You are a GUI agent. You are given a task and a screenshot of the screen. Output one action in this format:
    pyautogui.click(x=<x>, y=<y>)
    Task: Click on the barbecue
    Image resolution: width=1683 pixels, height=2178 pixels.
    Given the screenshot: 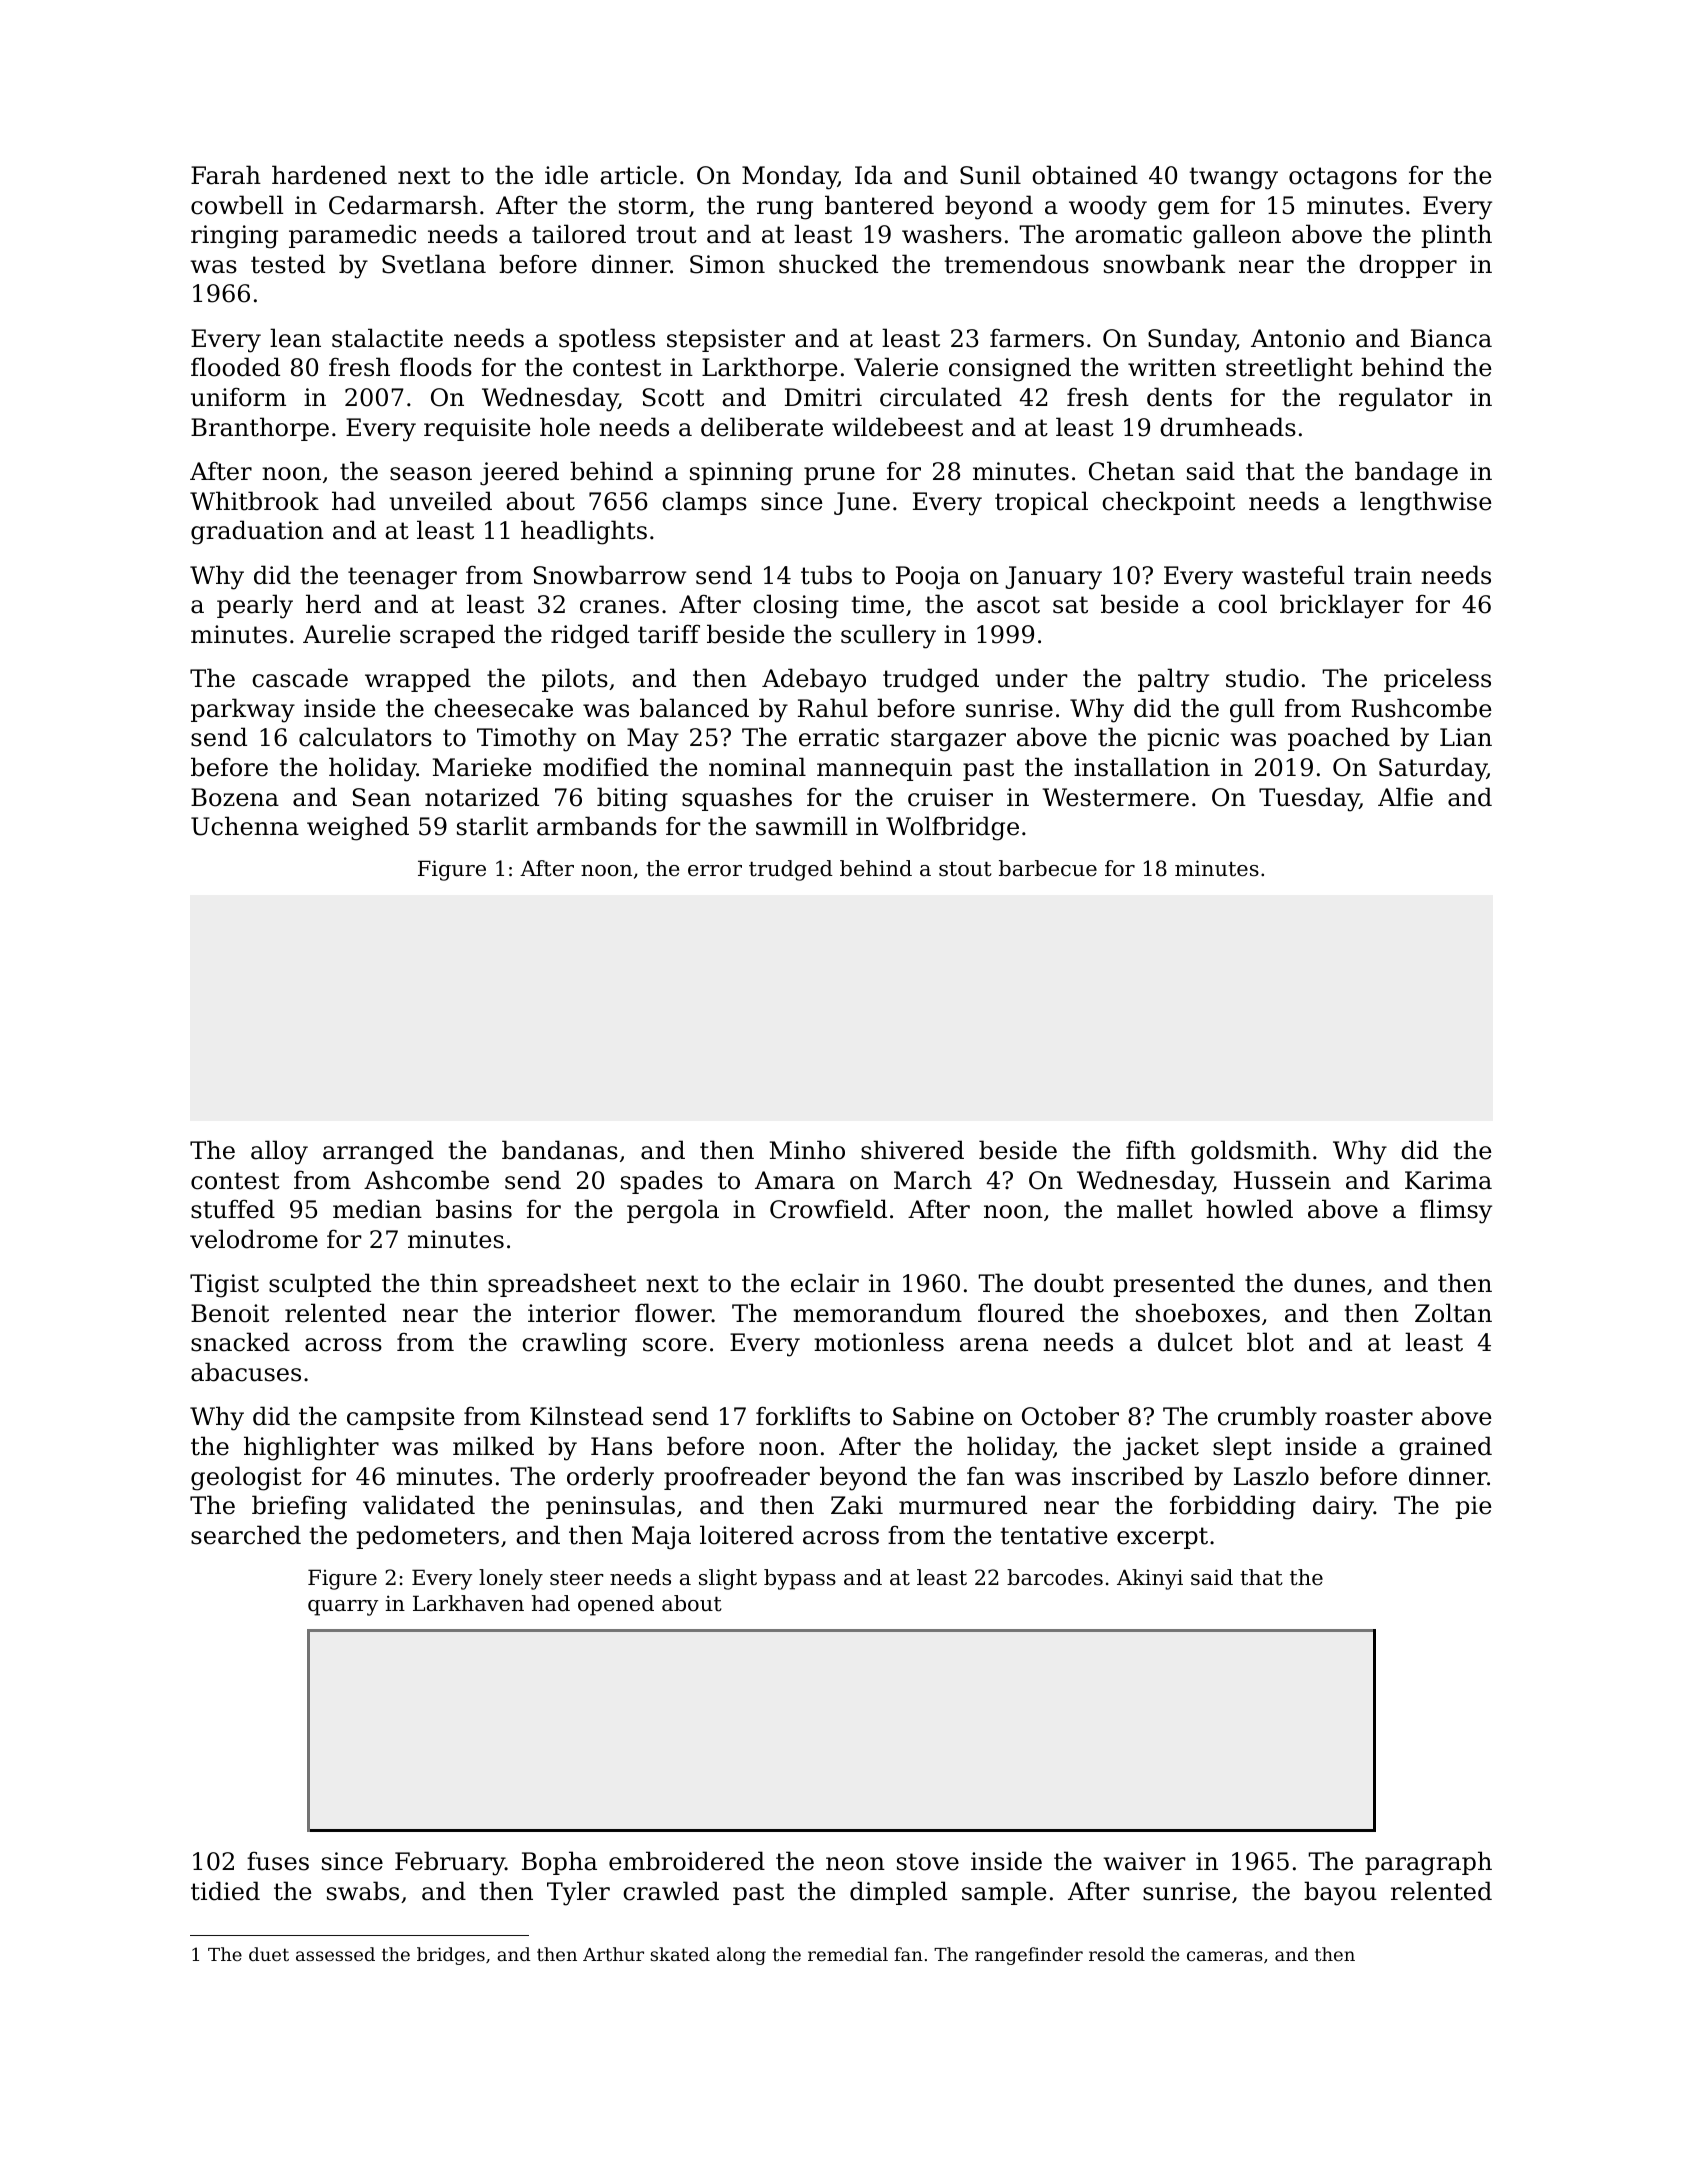 What is the action you would take?
    pyautogui.click(x=1048, y=868)
